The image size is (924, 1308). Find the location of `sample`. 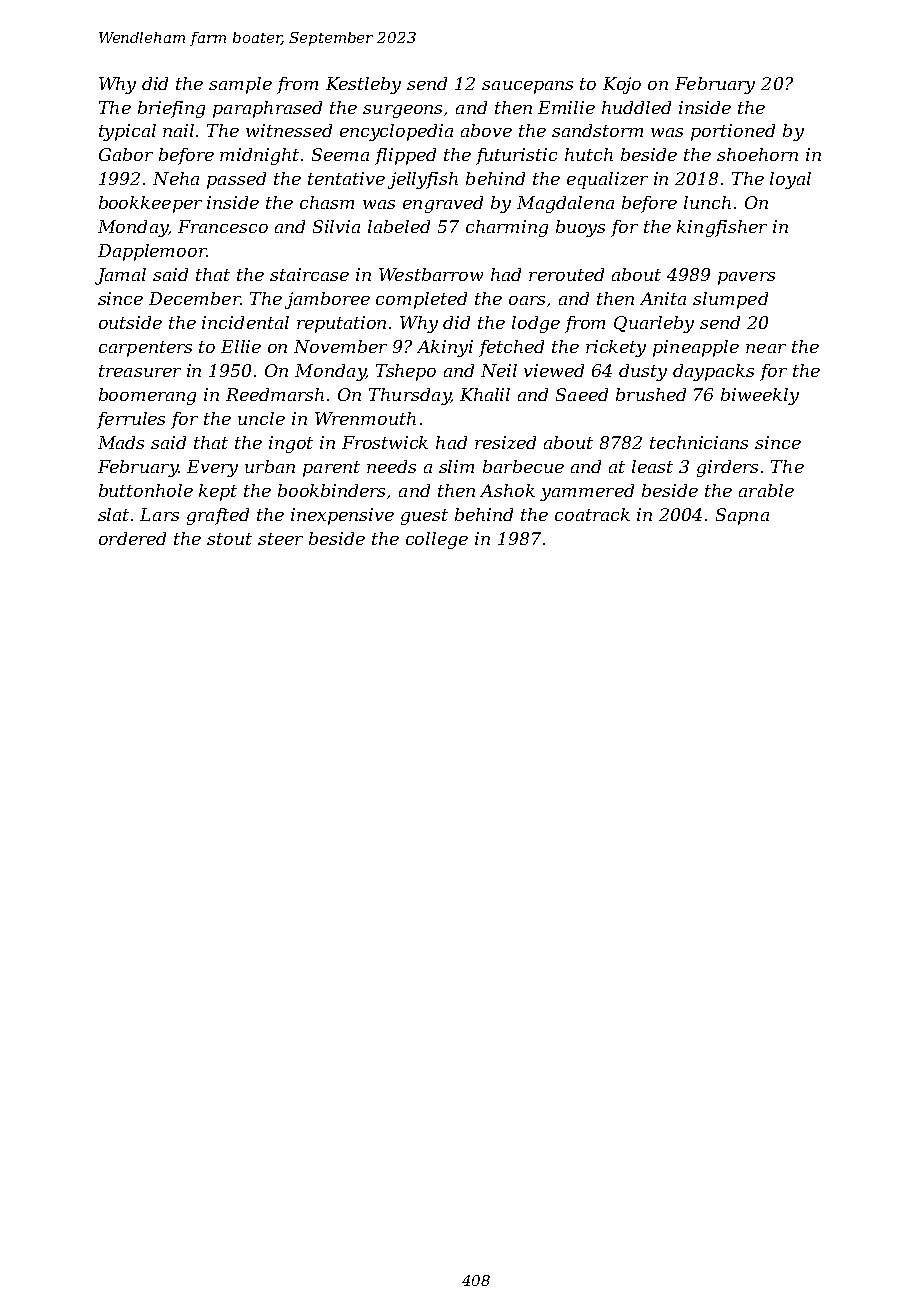

sample is located at coordinates (240, 85).
